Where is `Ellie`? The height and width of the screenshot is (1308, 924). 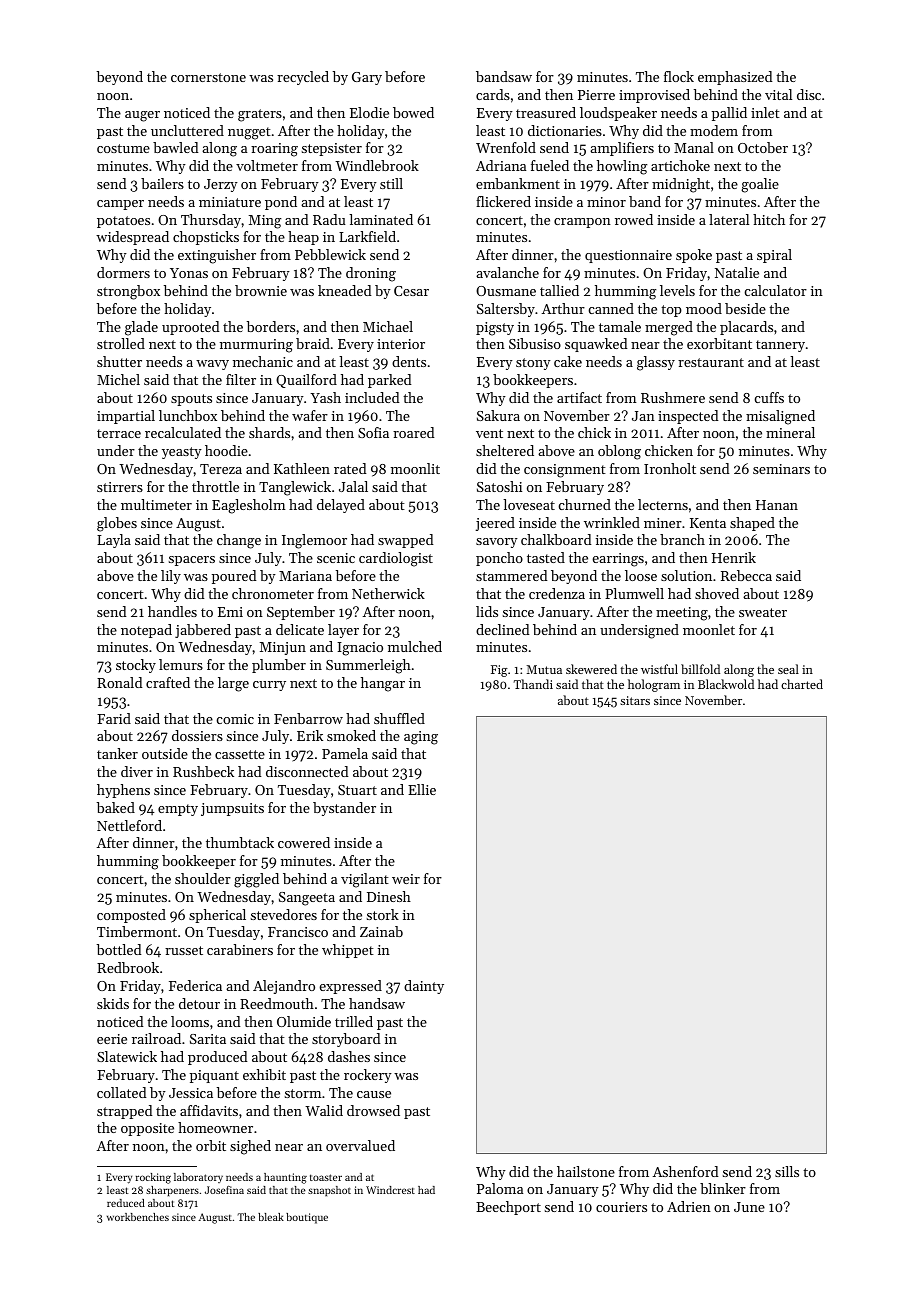 Ellie is located at coordinates (422, 789).
